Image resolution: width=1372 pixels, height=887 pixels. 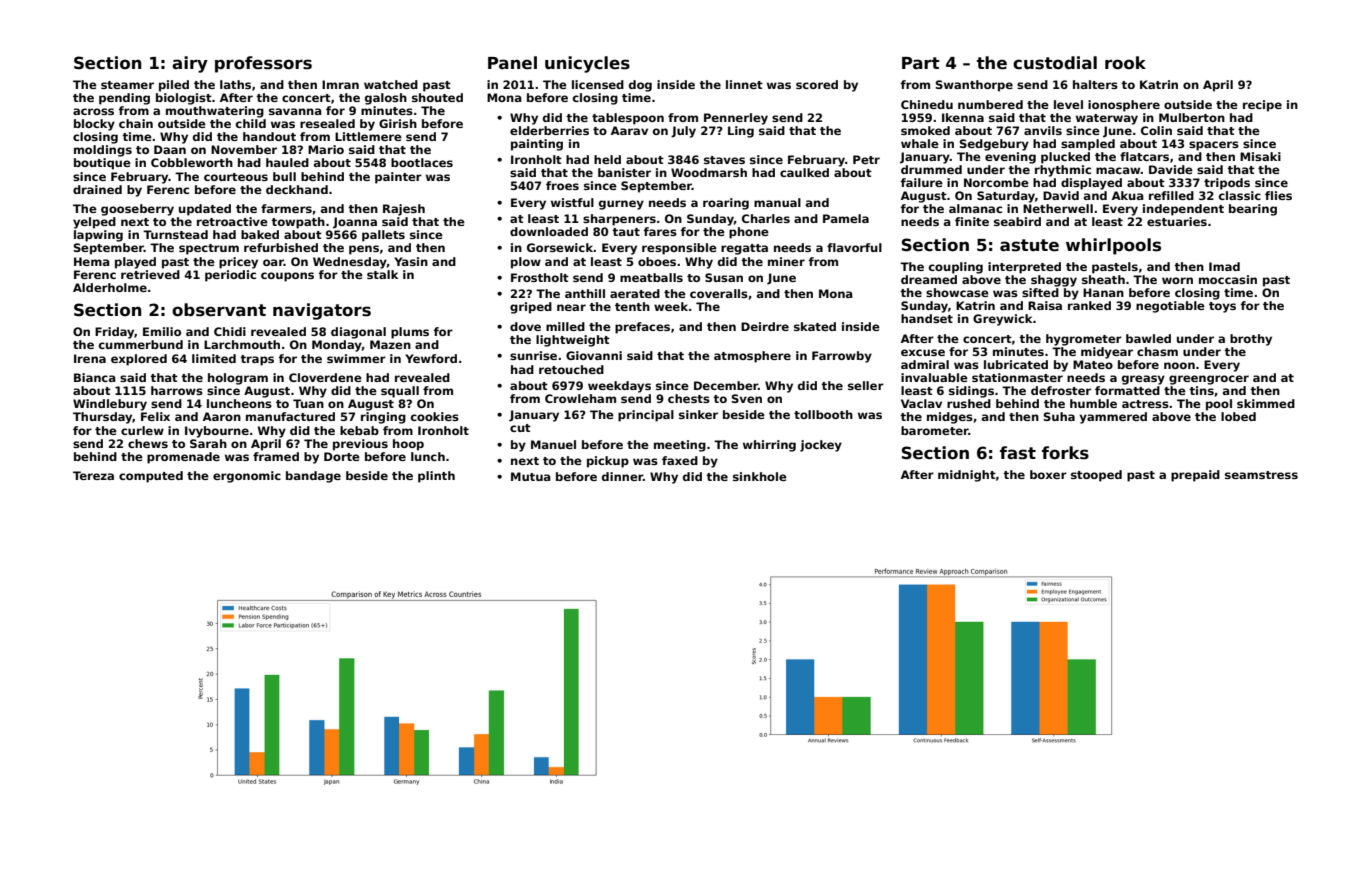 I want to click on Imad, so click(x=1224, y=266).
